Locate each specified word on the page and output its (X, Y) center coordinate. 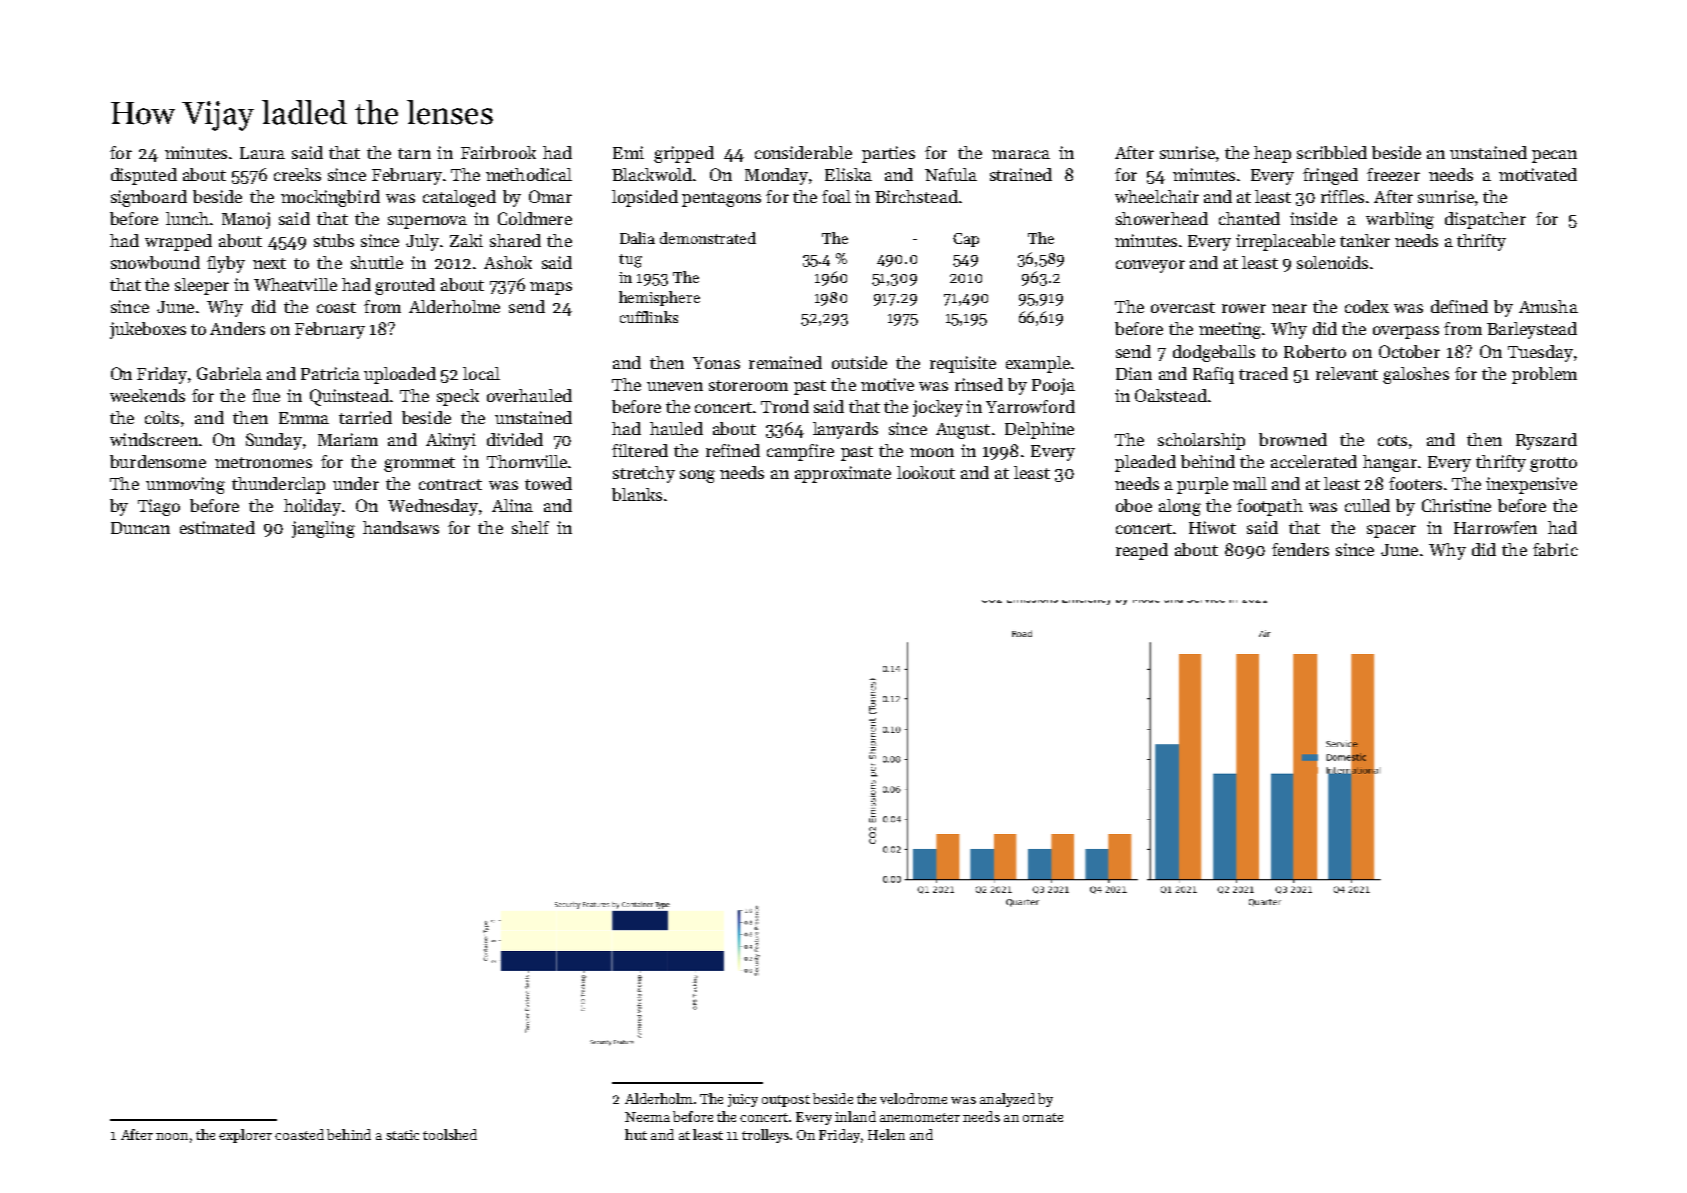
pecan (1554, 156)
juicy (743, 1100)
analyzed (1007, 1100)
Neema (647, 1117)
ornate (1043, 1117)
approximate (843, 474)
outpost (786, 1101)
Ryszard (1546, 441)
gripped (684, 154)
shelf (530, 527)
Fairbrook (498, 152)
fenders (1300, 549)
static (402, 1135)
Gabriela (229, 373)
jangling (323, 529)
